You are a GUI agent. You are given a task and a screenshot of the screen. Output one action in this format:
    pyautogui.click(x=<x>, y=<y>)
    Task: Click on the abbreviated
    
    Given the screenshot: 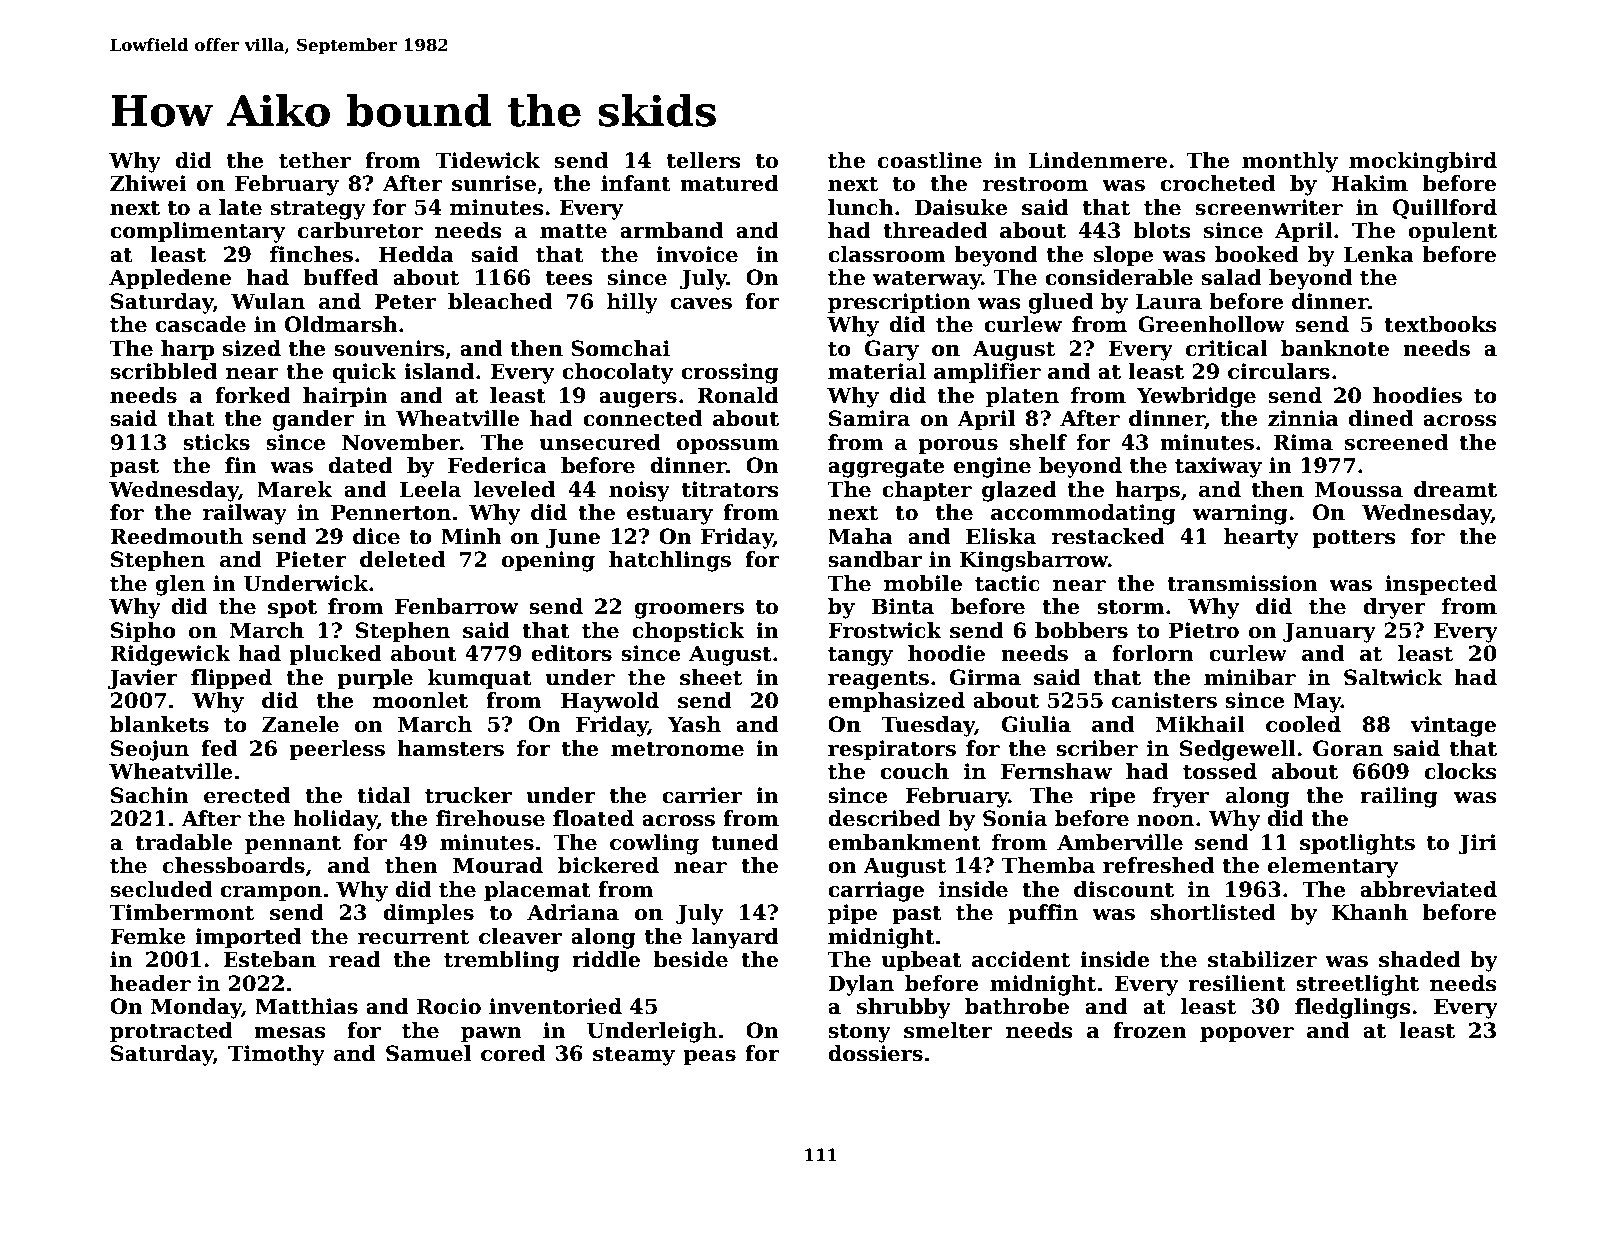 What is the action you would take?
    pyautogui.click(x=1428, y=889)
